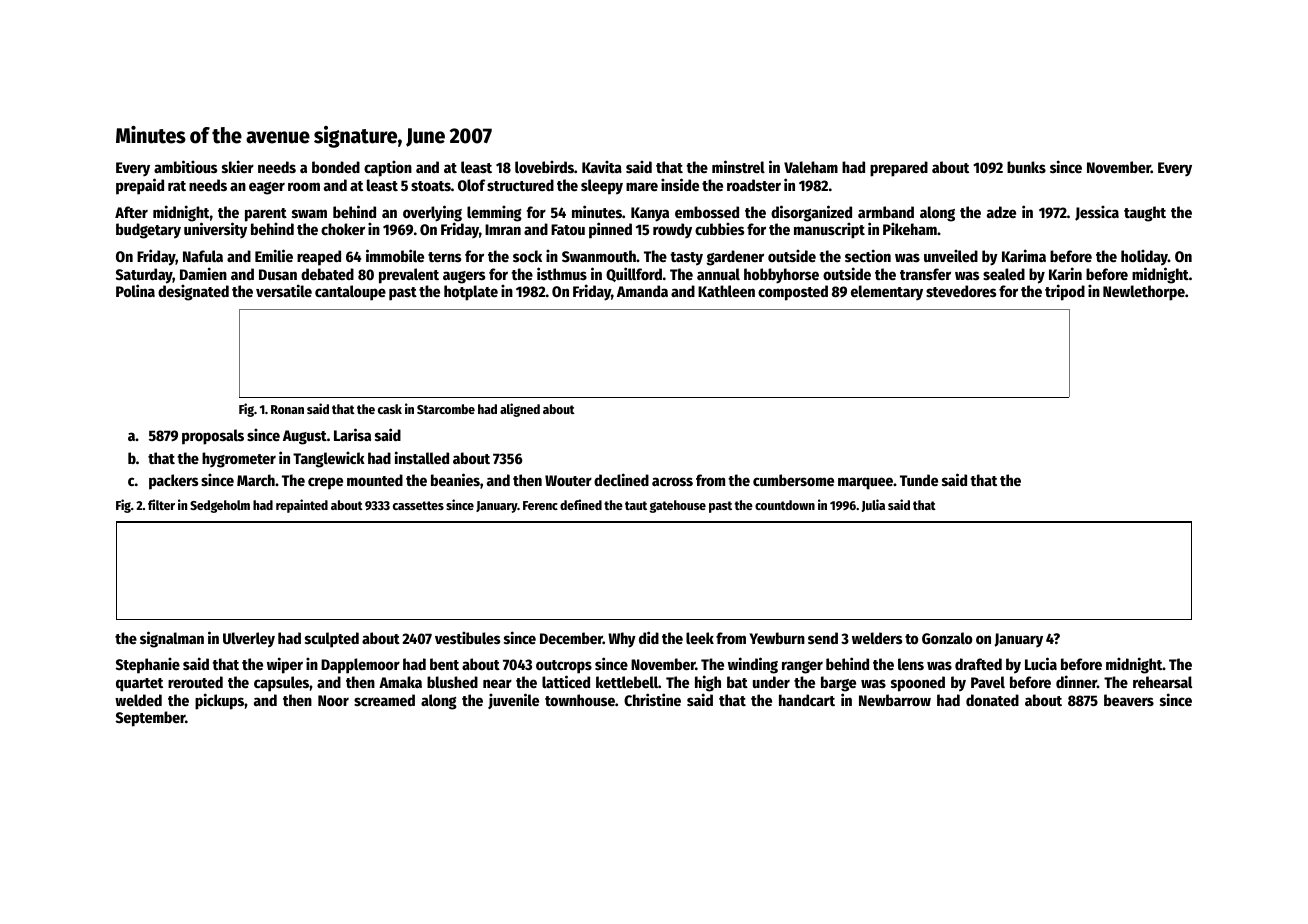 The height and width of the document is (924, 1308). What do you see at coordinates (150, 719) in the document?
I see `September` at bounding box center [150, 719].
